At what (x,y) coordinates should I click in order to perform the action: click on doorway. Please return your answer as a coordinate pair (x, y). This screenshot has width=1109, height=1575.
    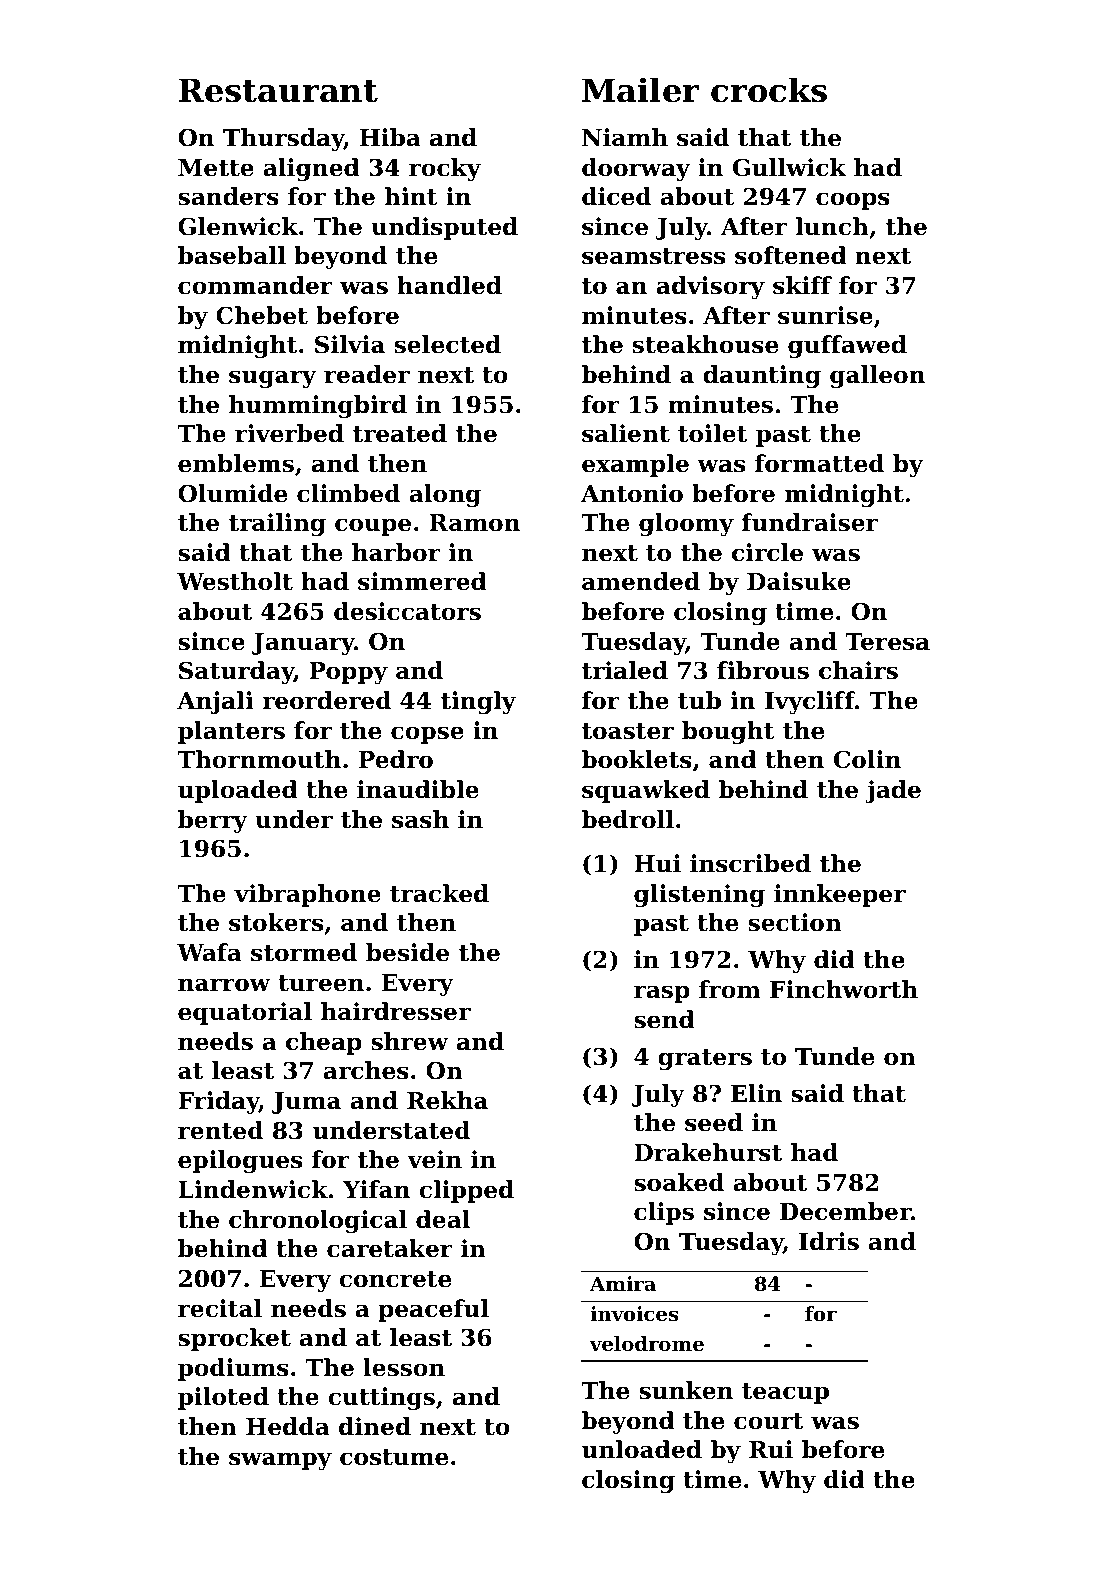
    Looking at the image, I should click on (636, 169).
